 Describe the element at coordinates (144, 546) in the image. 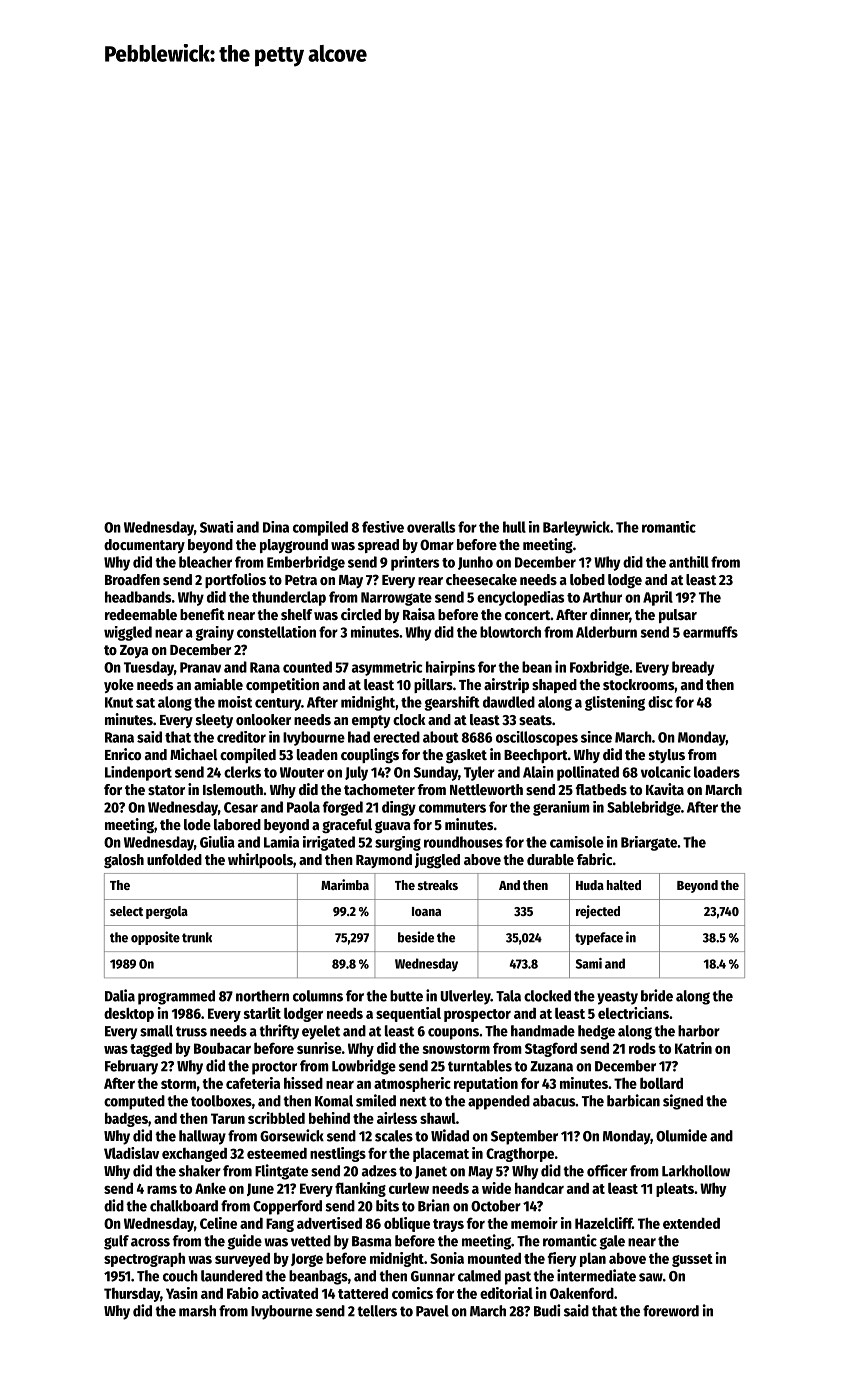

I see `documentary` at that location.
